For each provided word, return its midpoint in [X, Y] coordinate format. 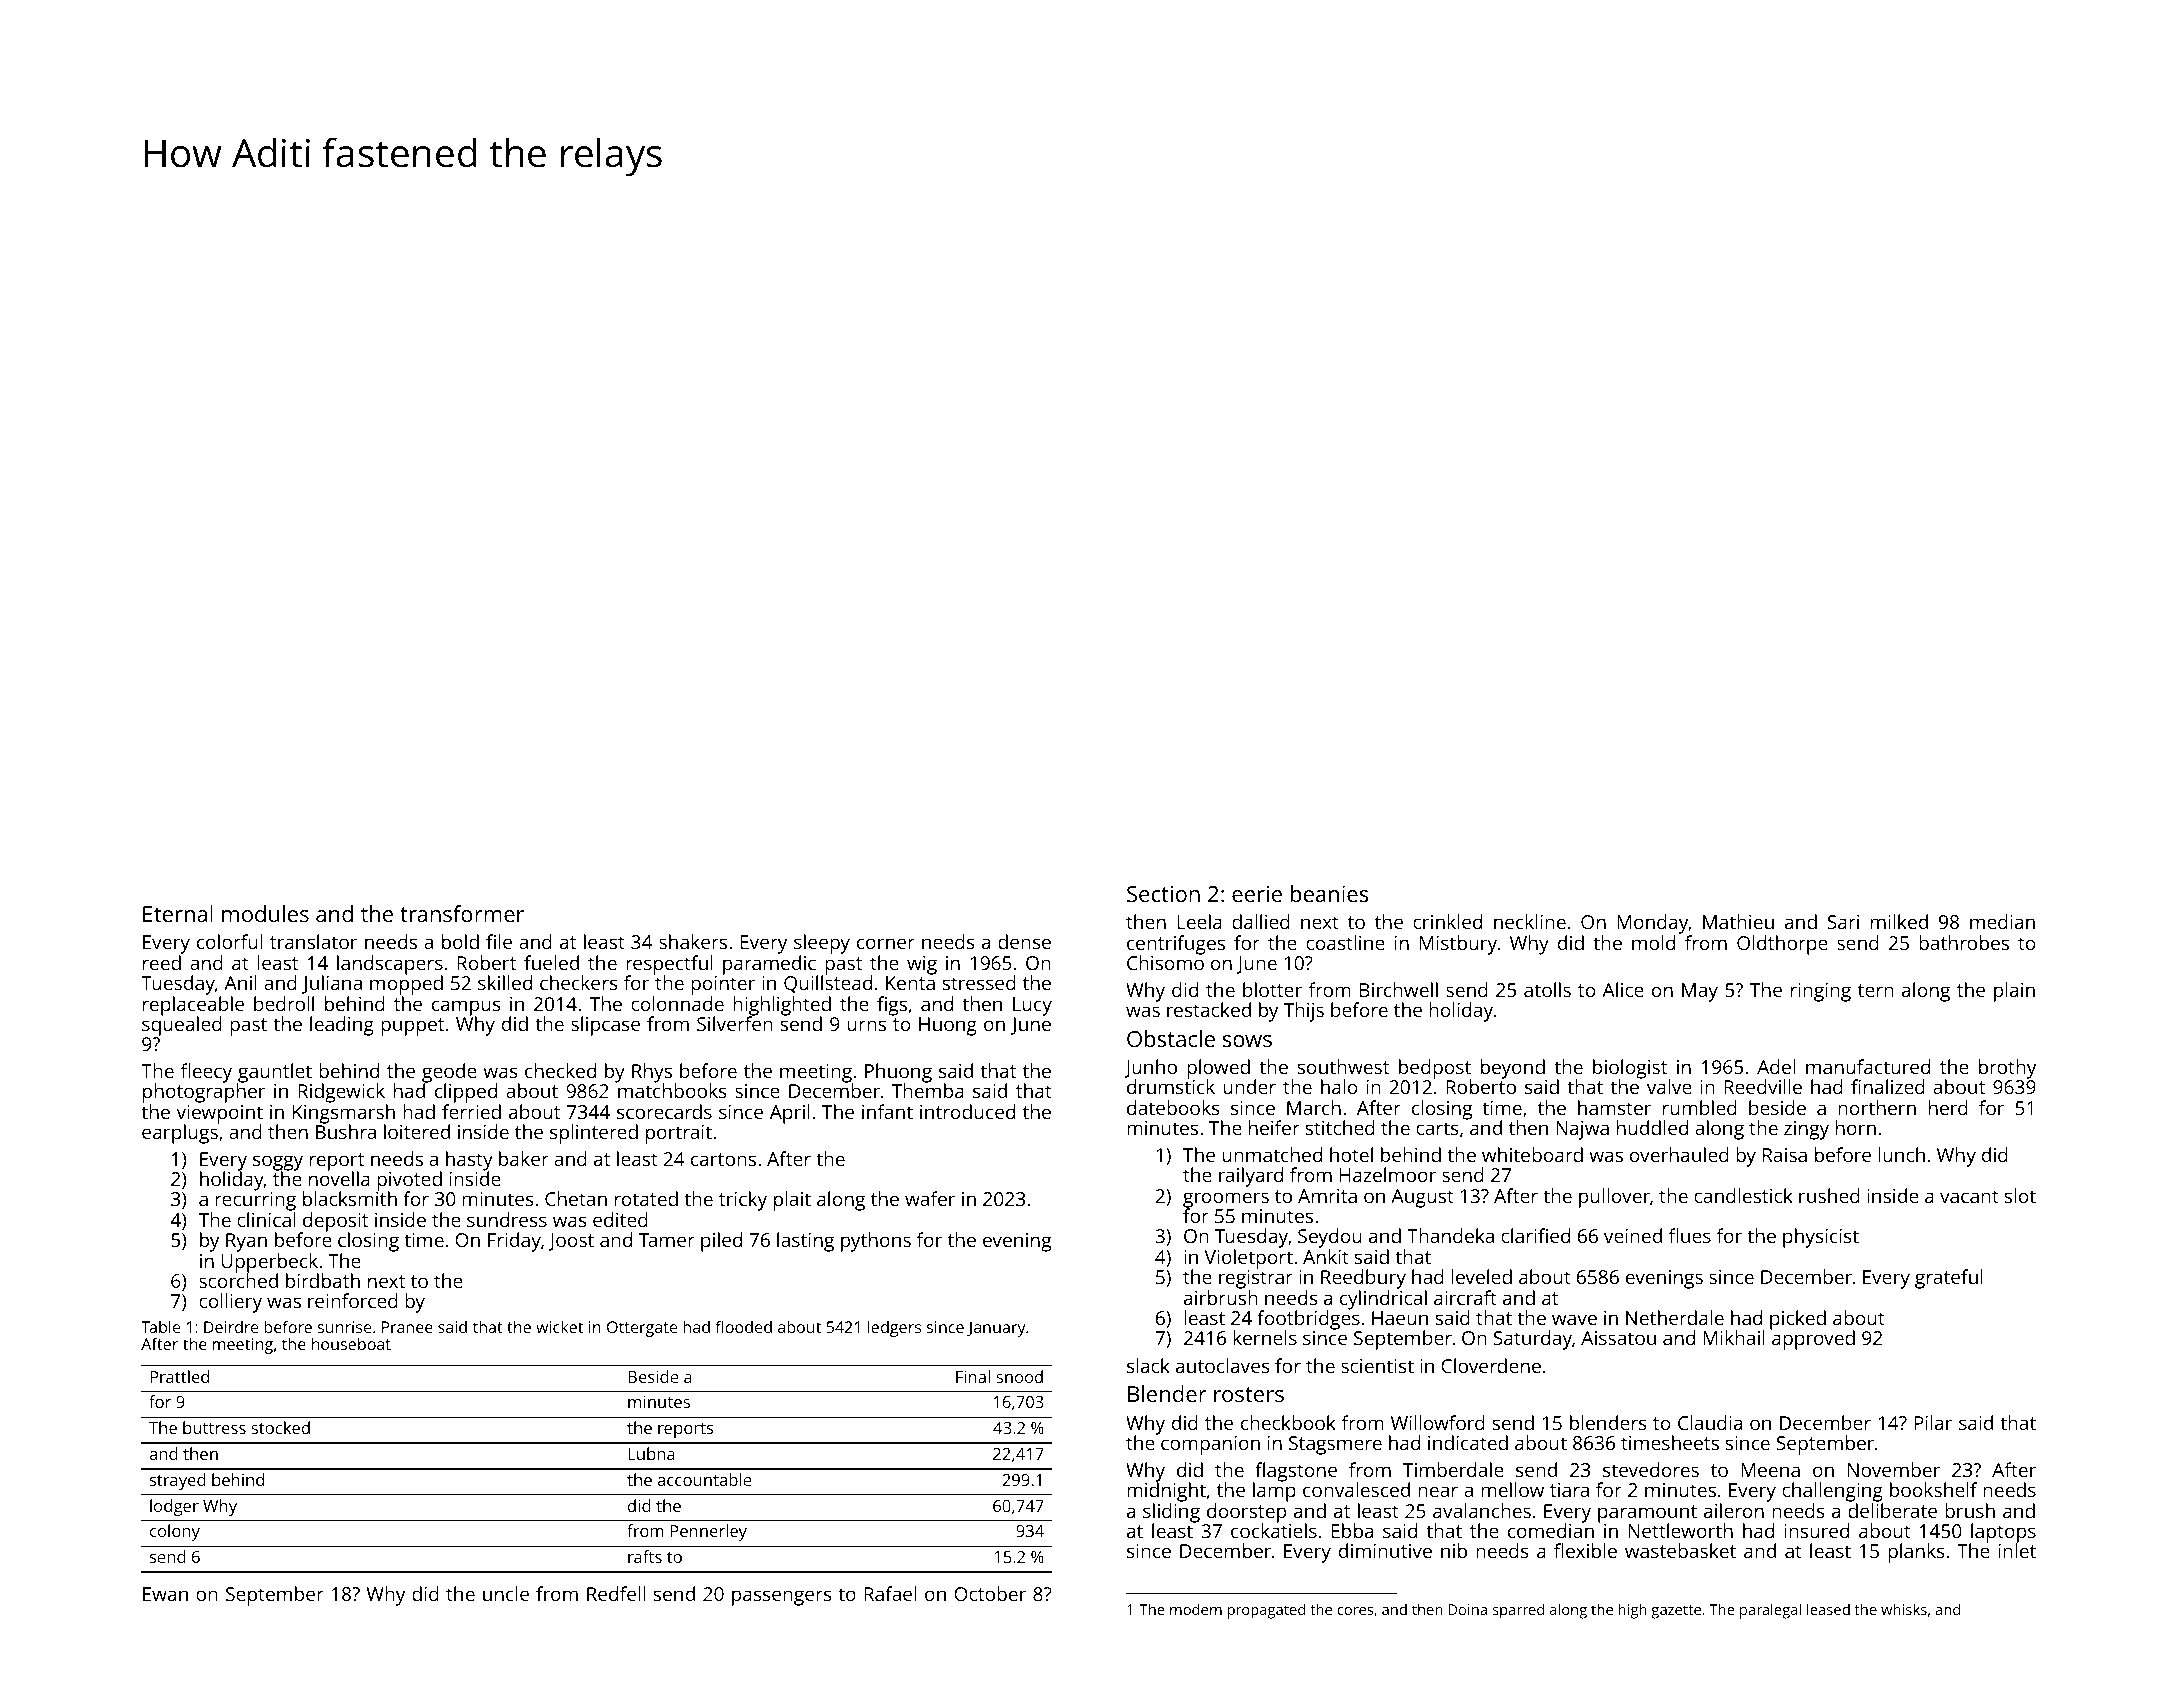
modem [1196, 1609]
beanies [1330, 893]
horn [1856, 1127]
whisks [1904, 1609]
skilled [505, 982]
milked [1899, 921]
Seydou [1330, 1238]
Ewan [165, 1594]
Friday [514, 1242]
